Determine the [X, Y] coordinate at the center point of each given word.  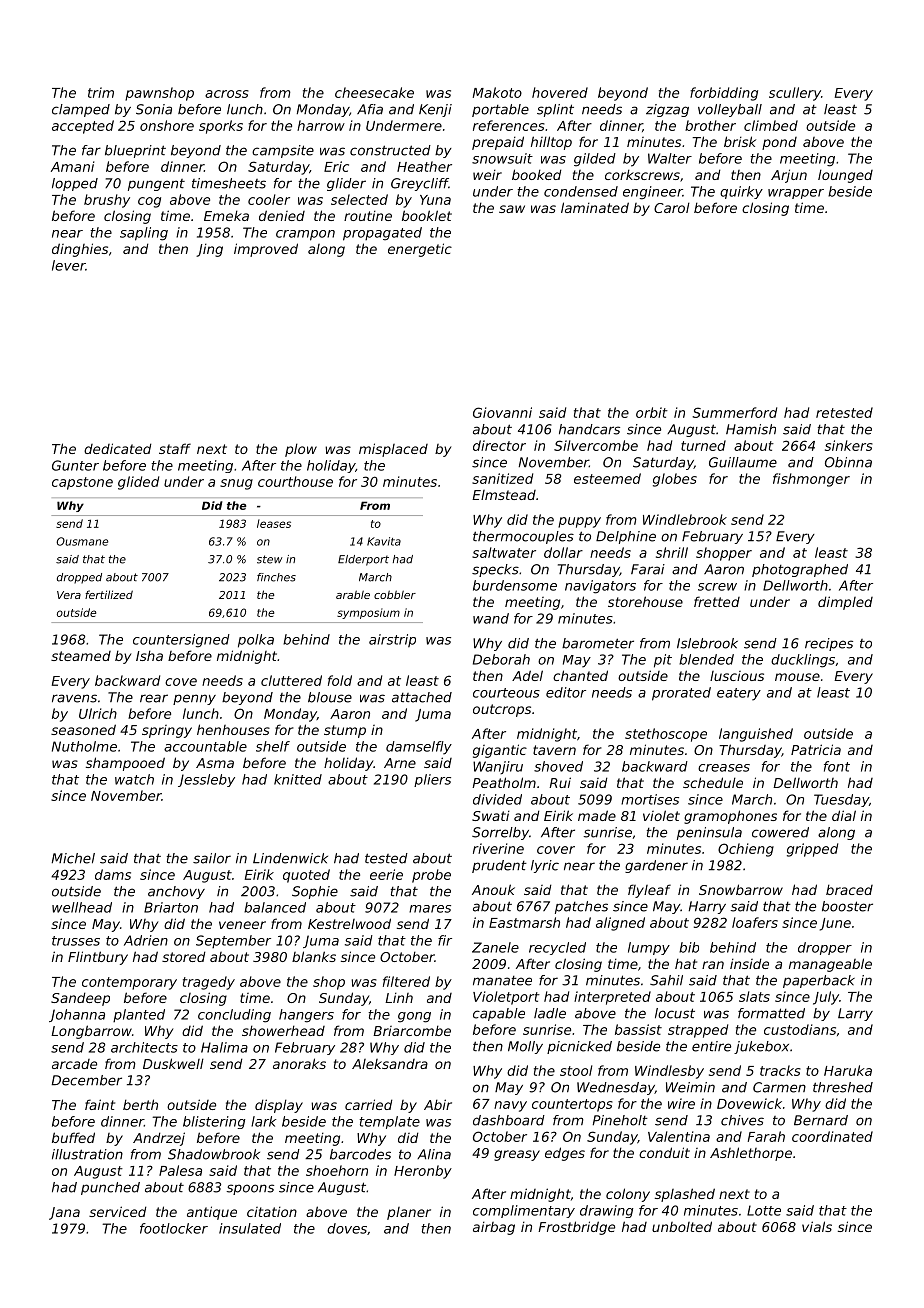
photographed [800, 570]
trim [101, 92]
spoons [250, 1189]
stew [270, 559]
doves [347, 1228]
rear [154, 698]
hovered [560, 92]
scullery [795, 94]
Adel [527, 675]
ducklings [803, 661]
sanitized [502, 478]
